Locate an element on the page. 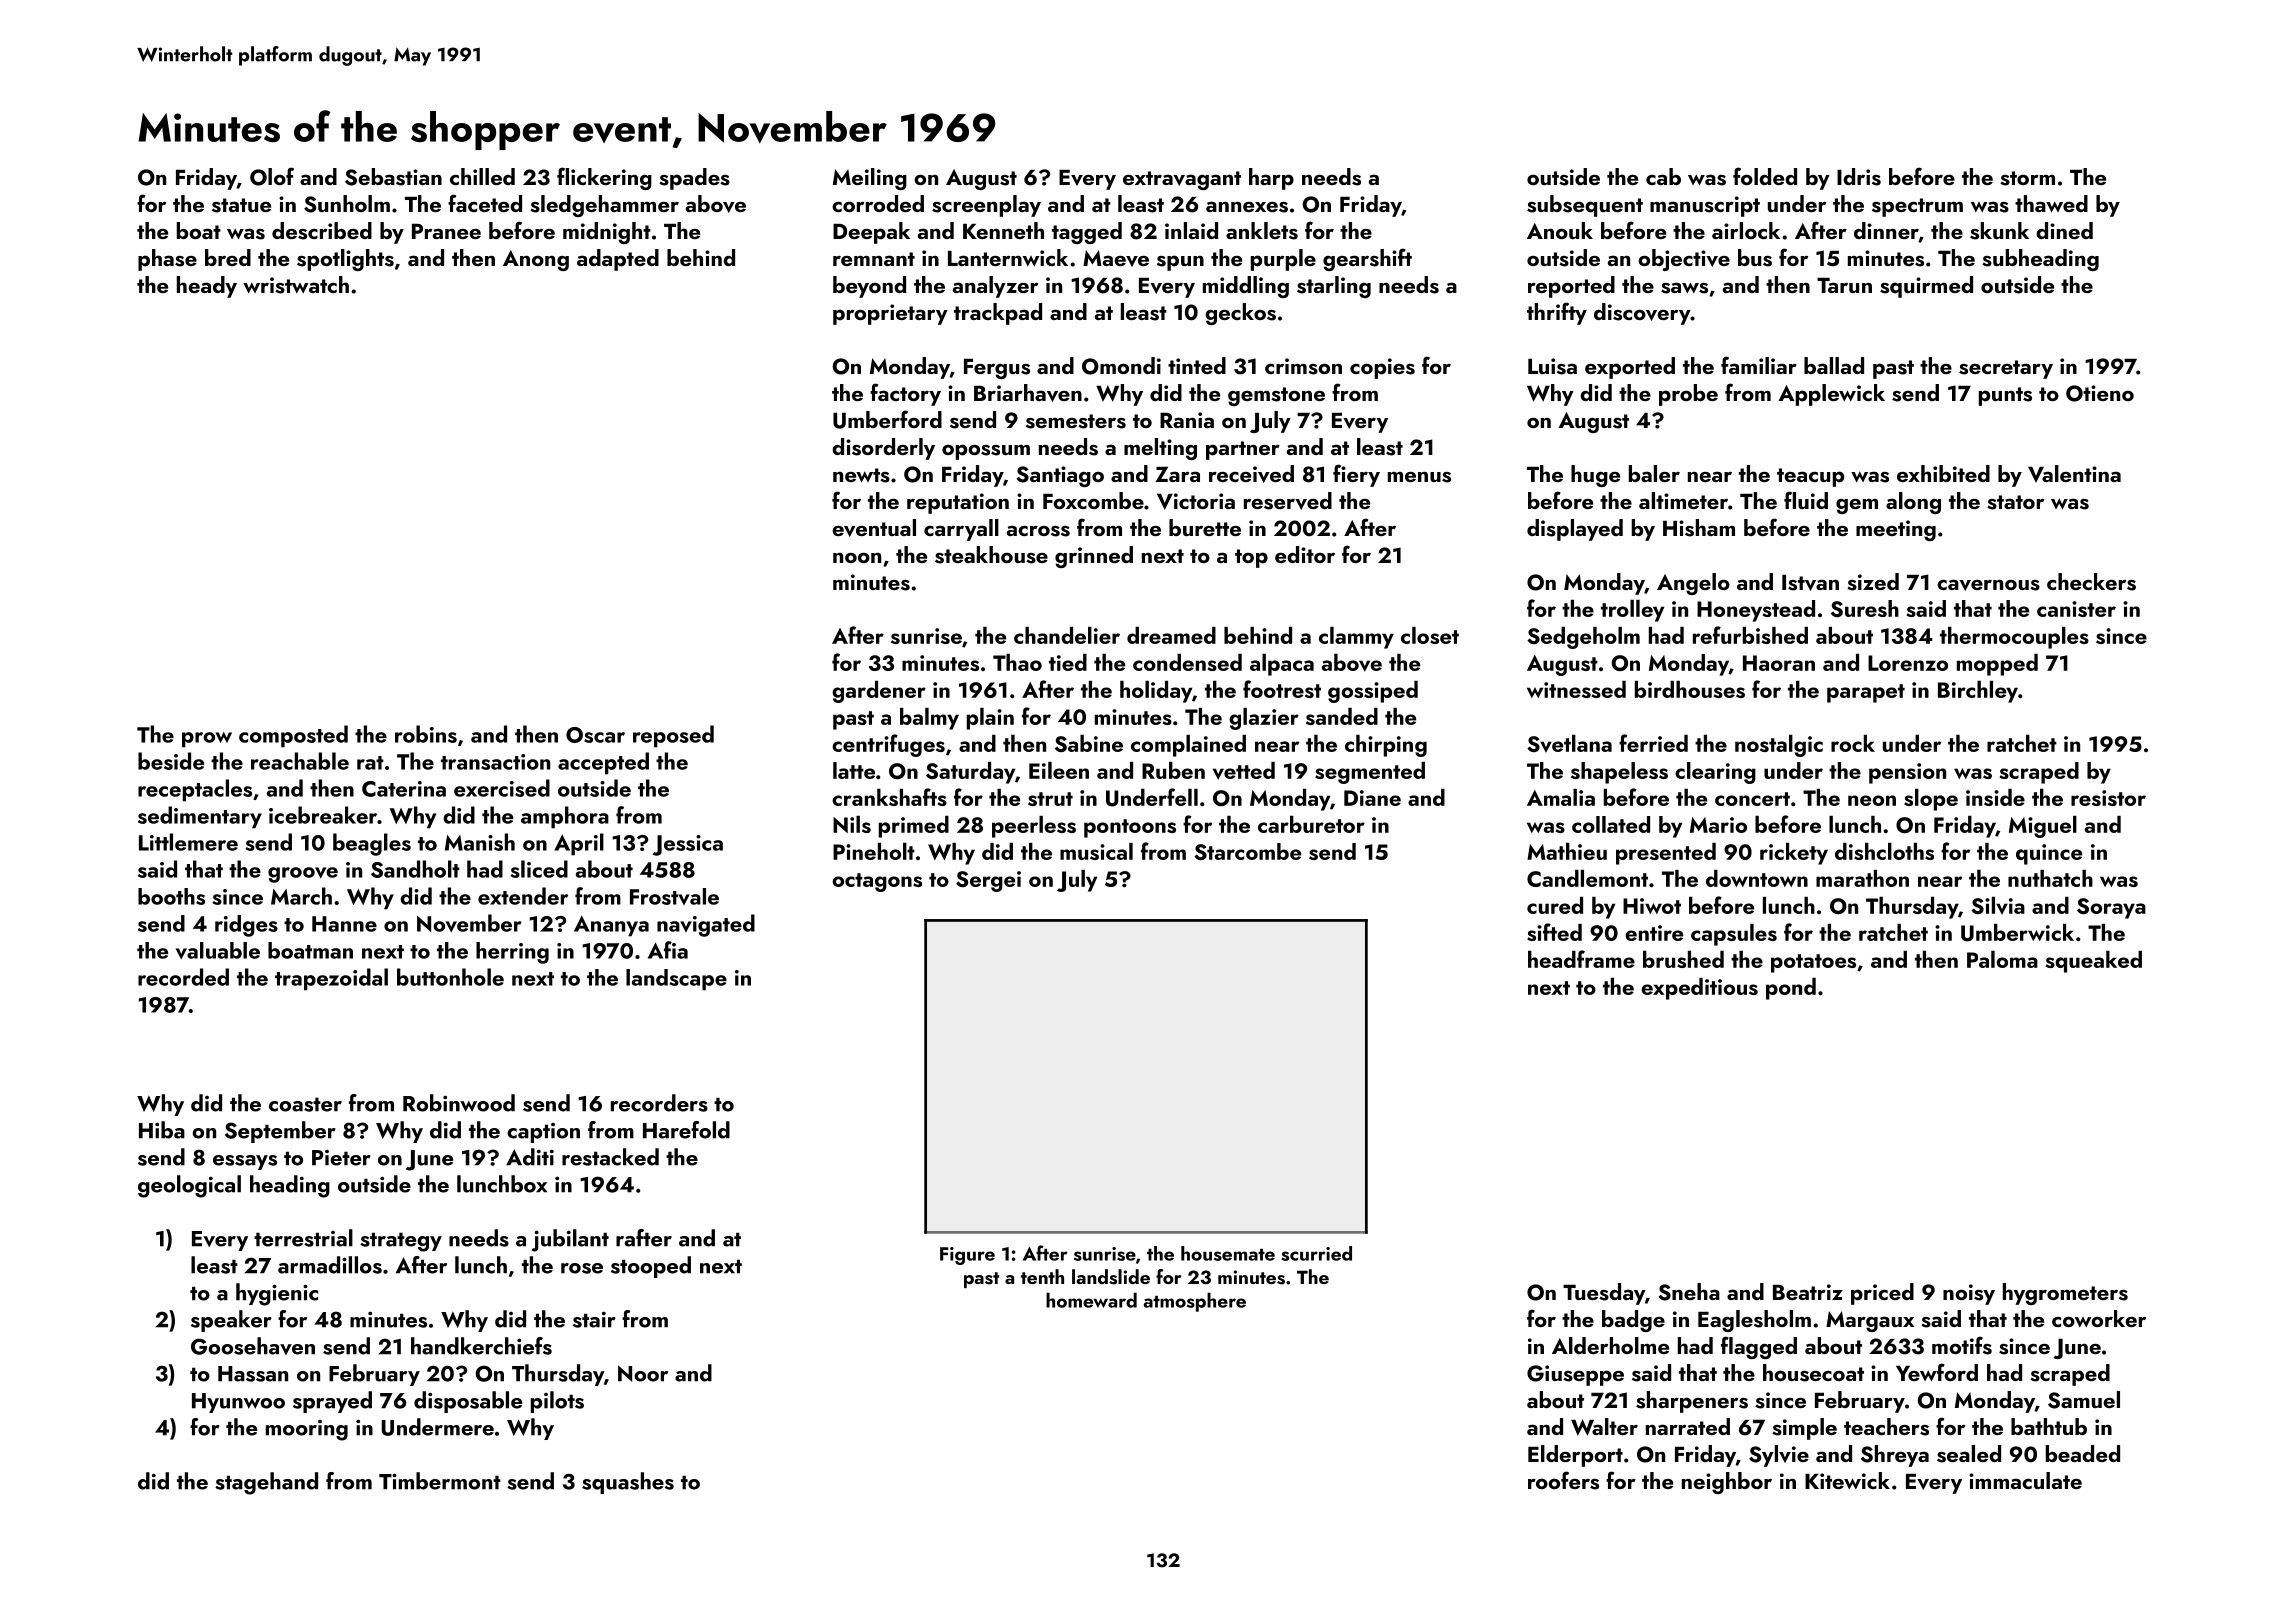 This document has width=2292, height=1620. Timbermont is located at coordinates (440, 1481).
